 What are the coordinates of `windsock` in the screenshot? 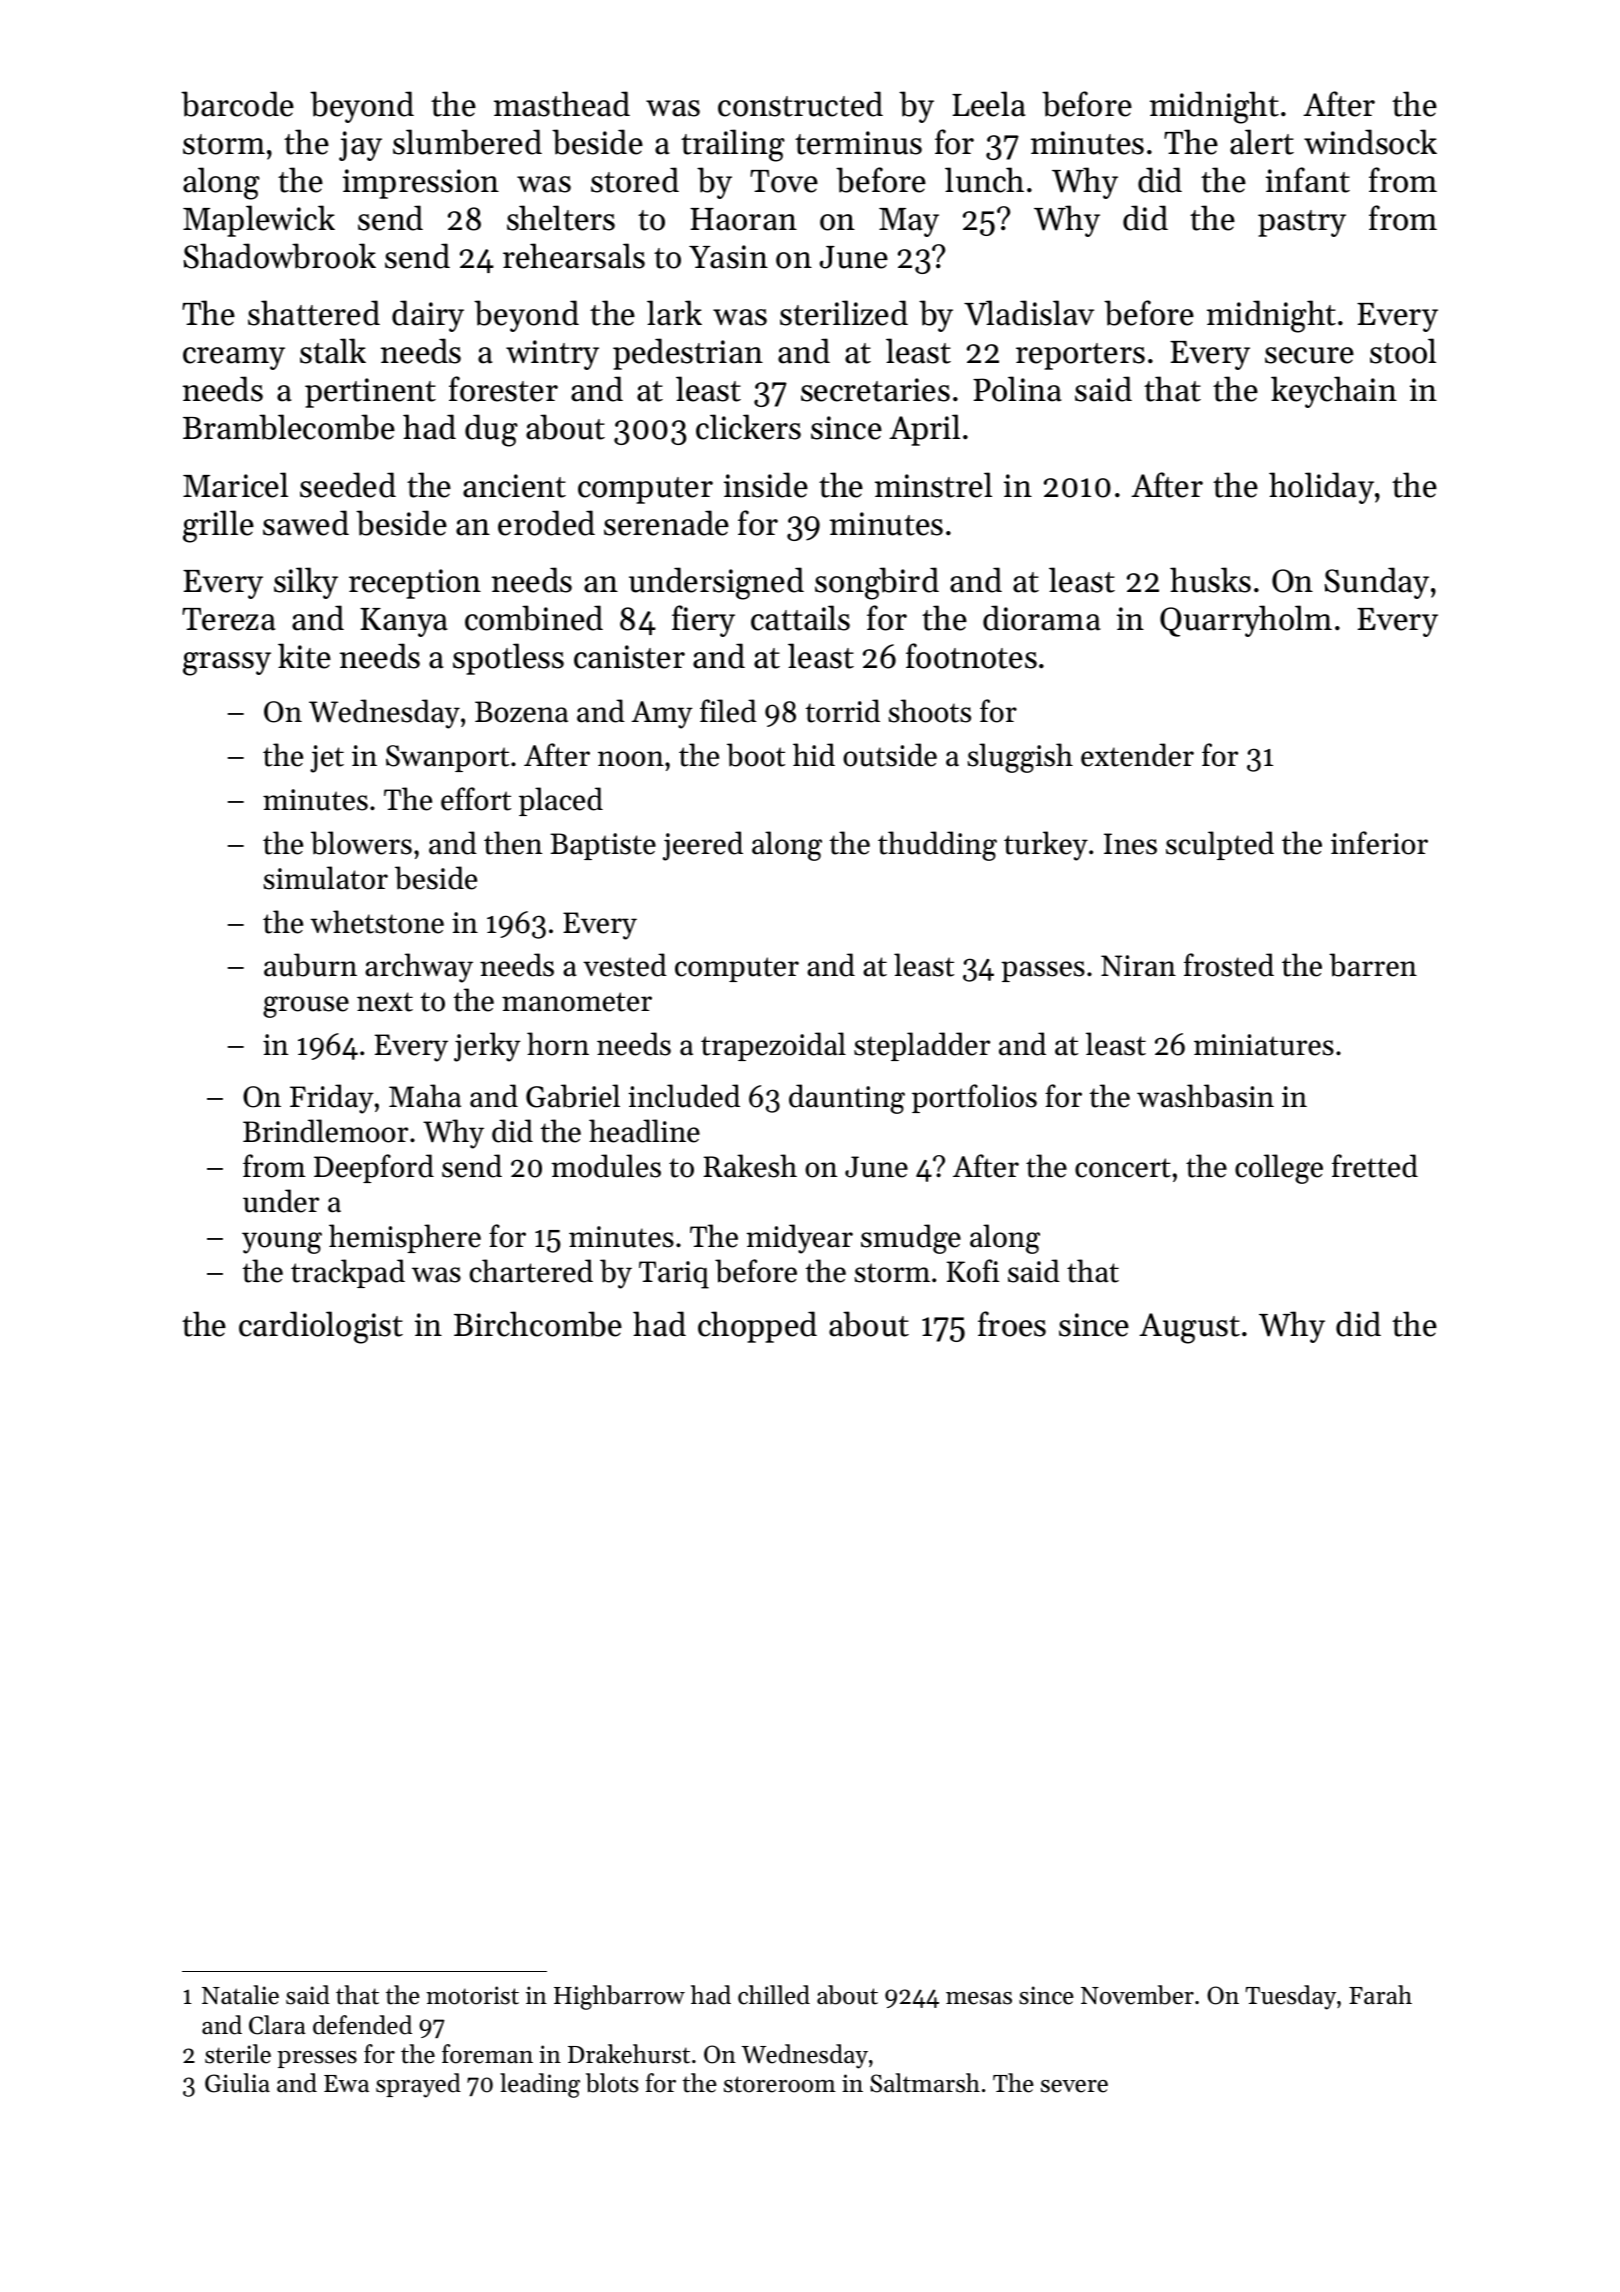 It's located at (1370, 142).
